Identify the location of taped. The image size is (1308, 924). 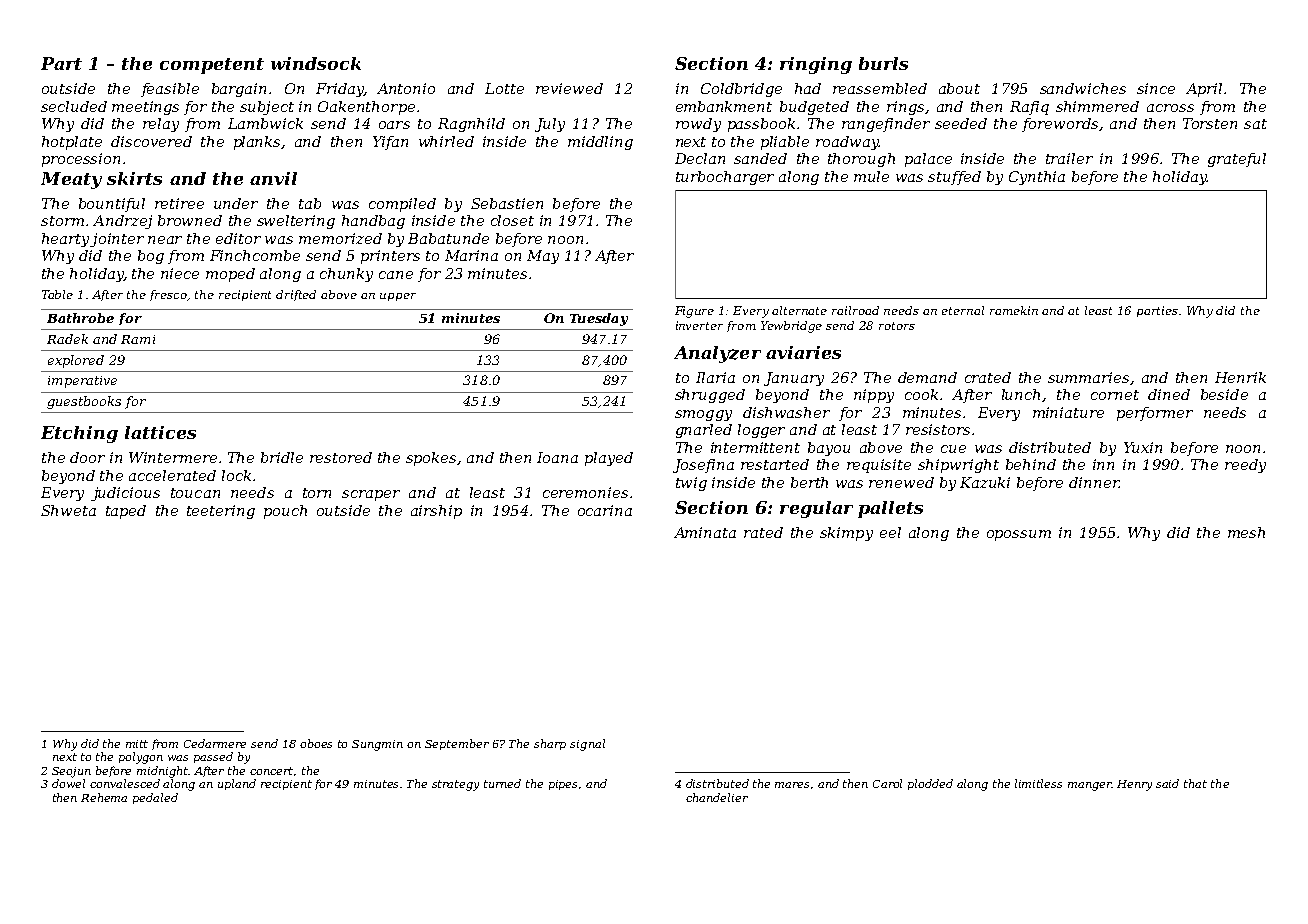
(126, 512).
